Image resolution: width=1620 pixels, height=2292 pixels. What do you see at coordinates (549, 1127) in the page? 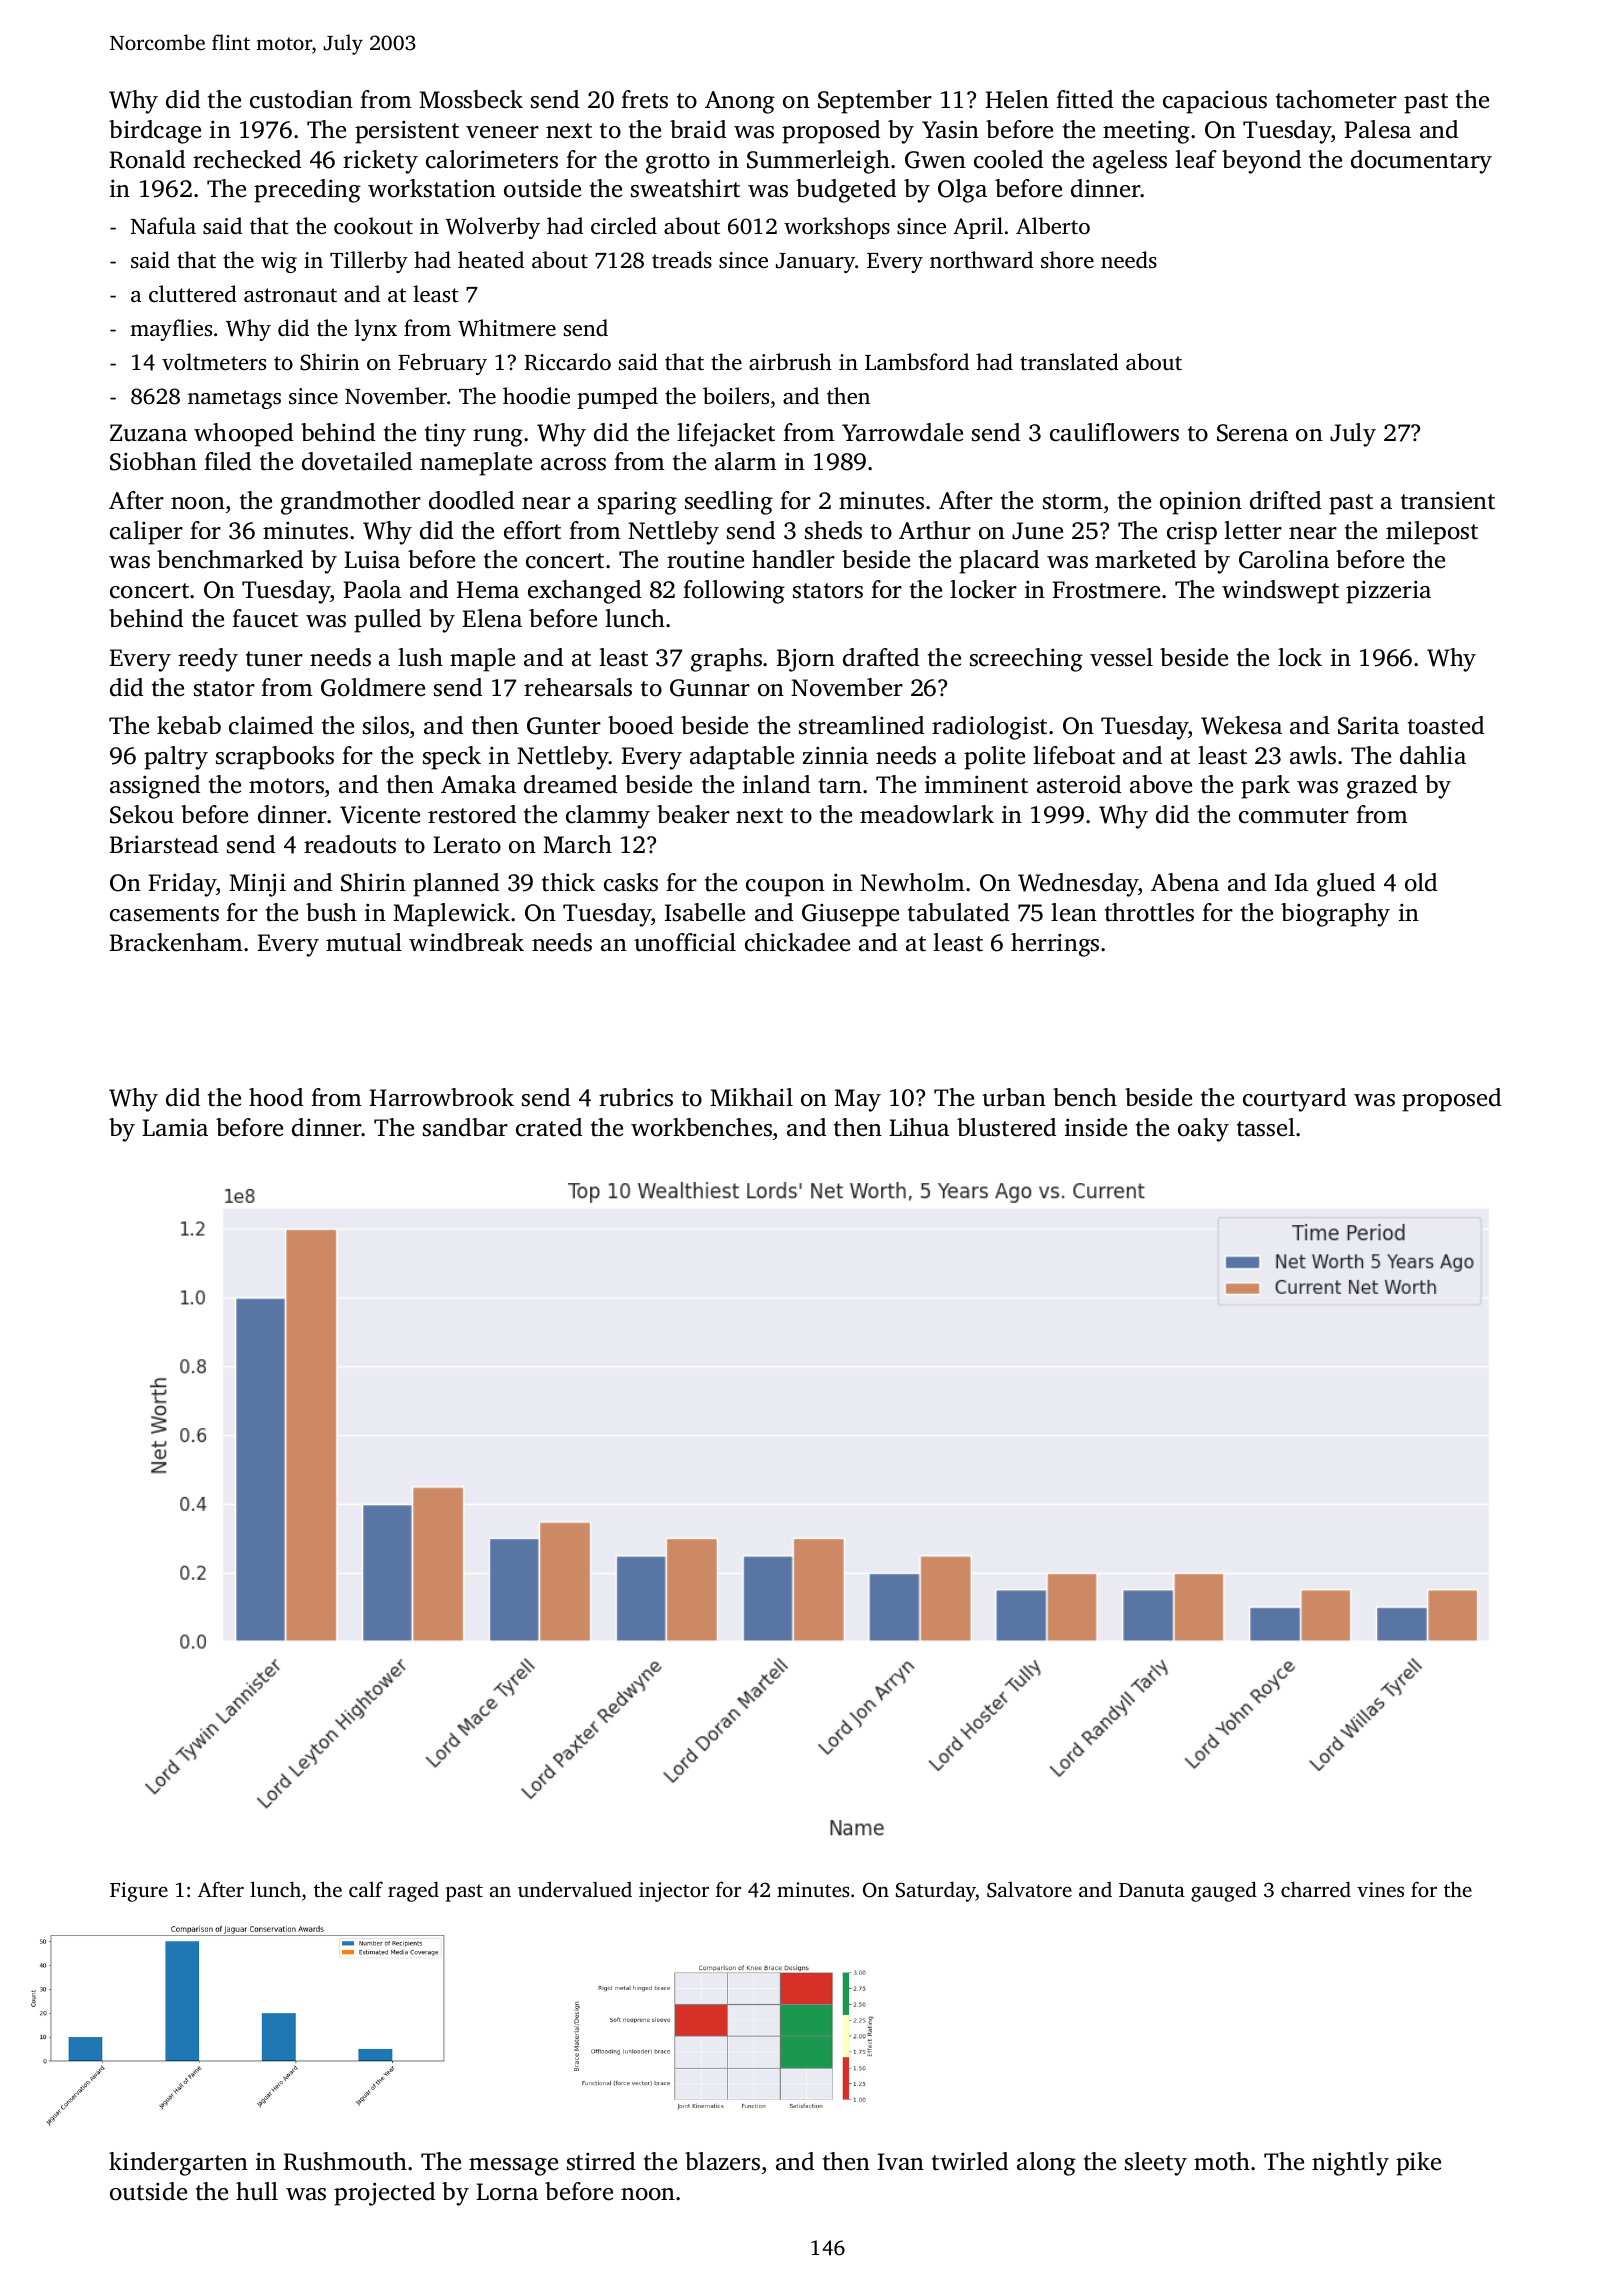
I see `crated` at bounding box center [549, 1127].
